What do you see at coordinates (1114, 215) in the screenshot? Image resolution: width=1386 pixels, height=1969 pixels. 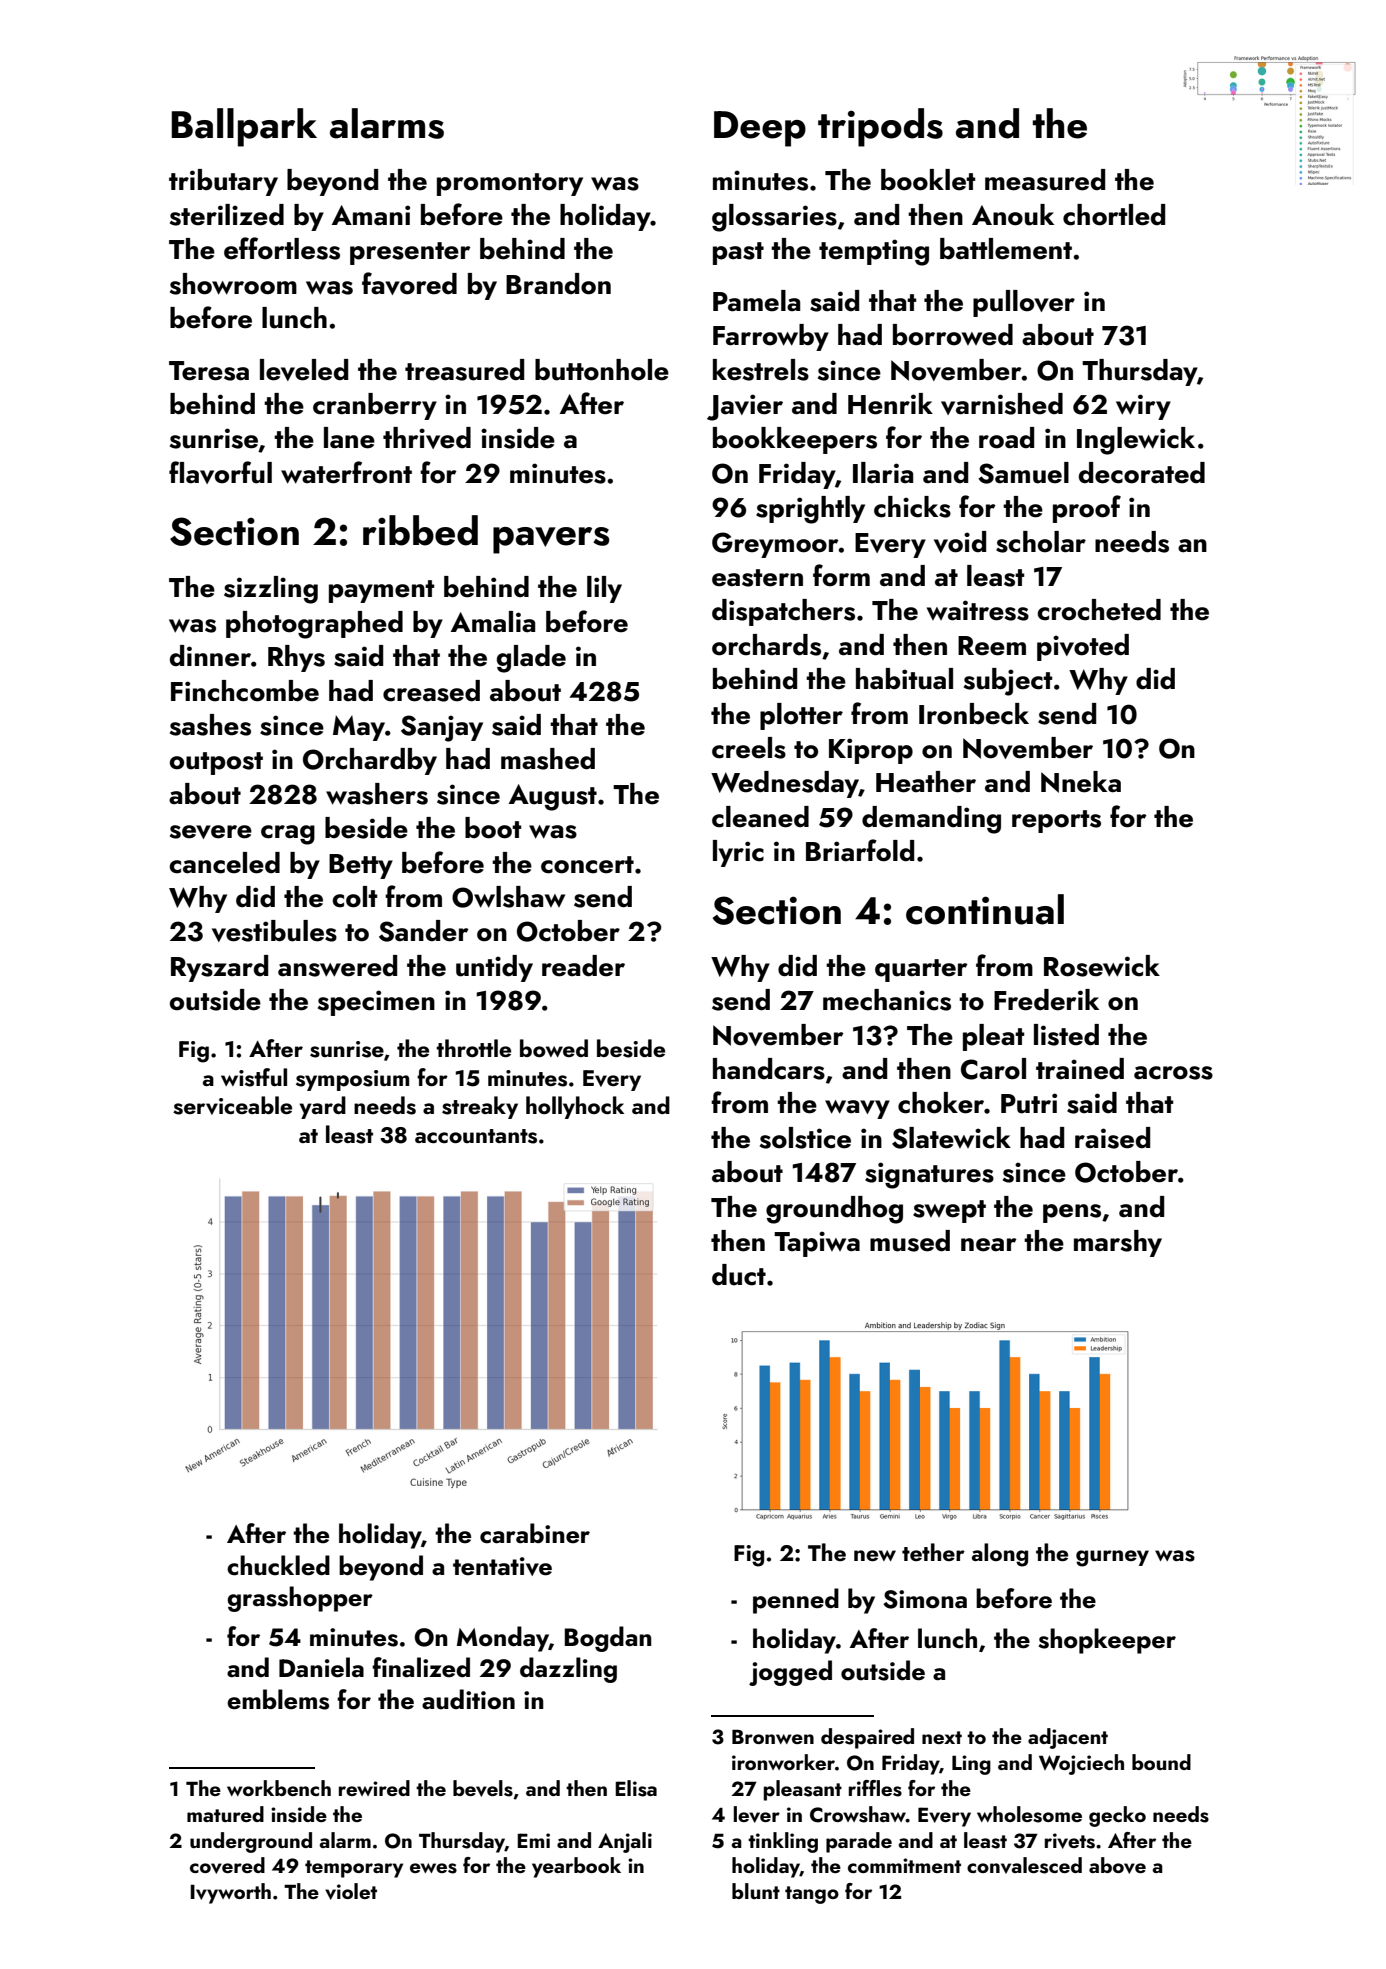 I see `chortled` at bounding box center [1114, 215].
